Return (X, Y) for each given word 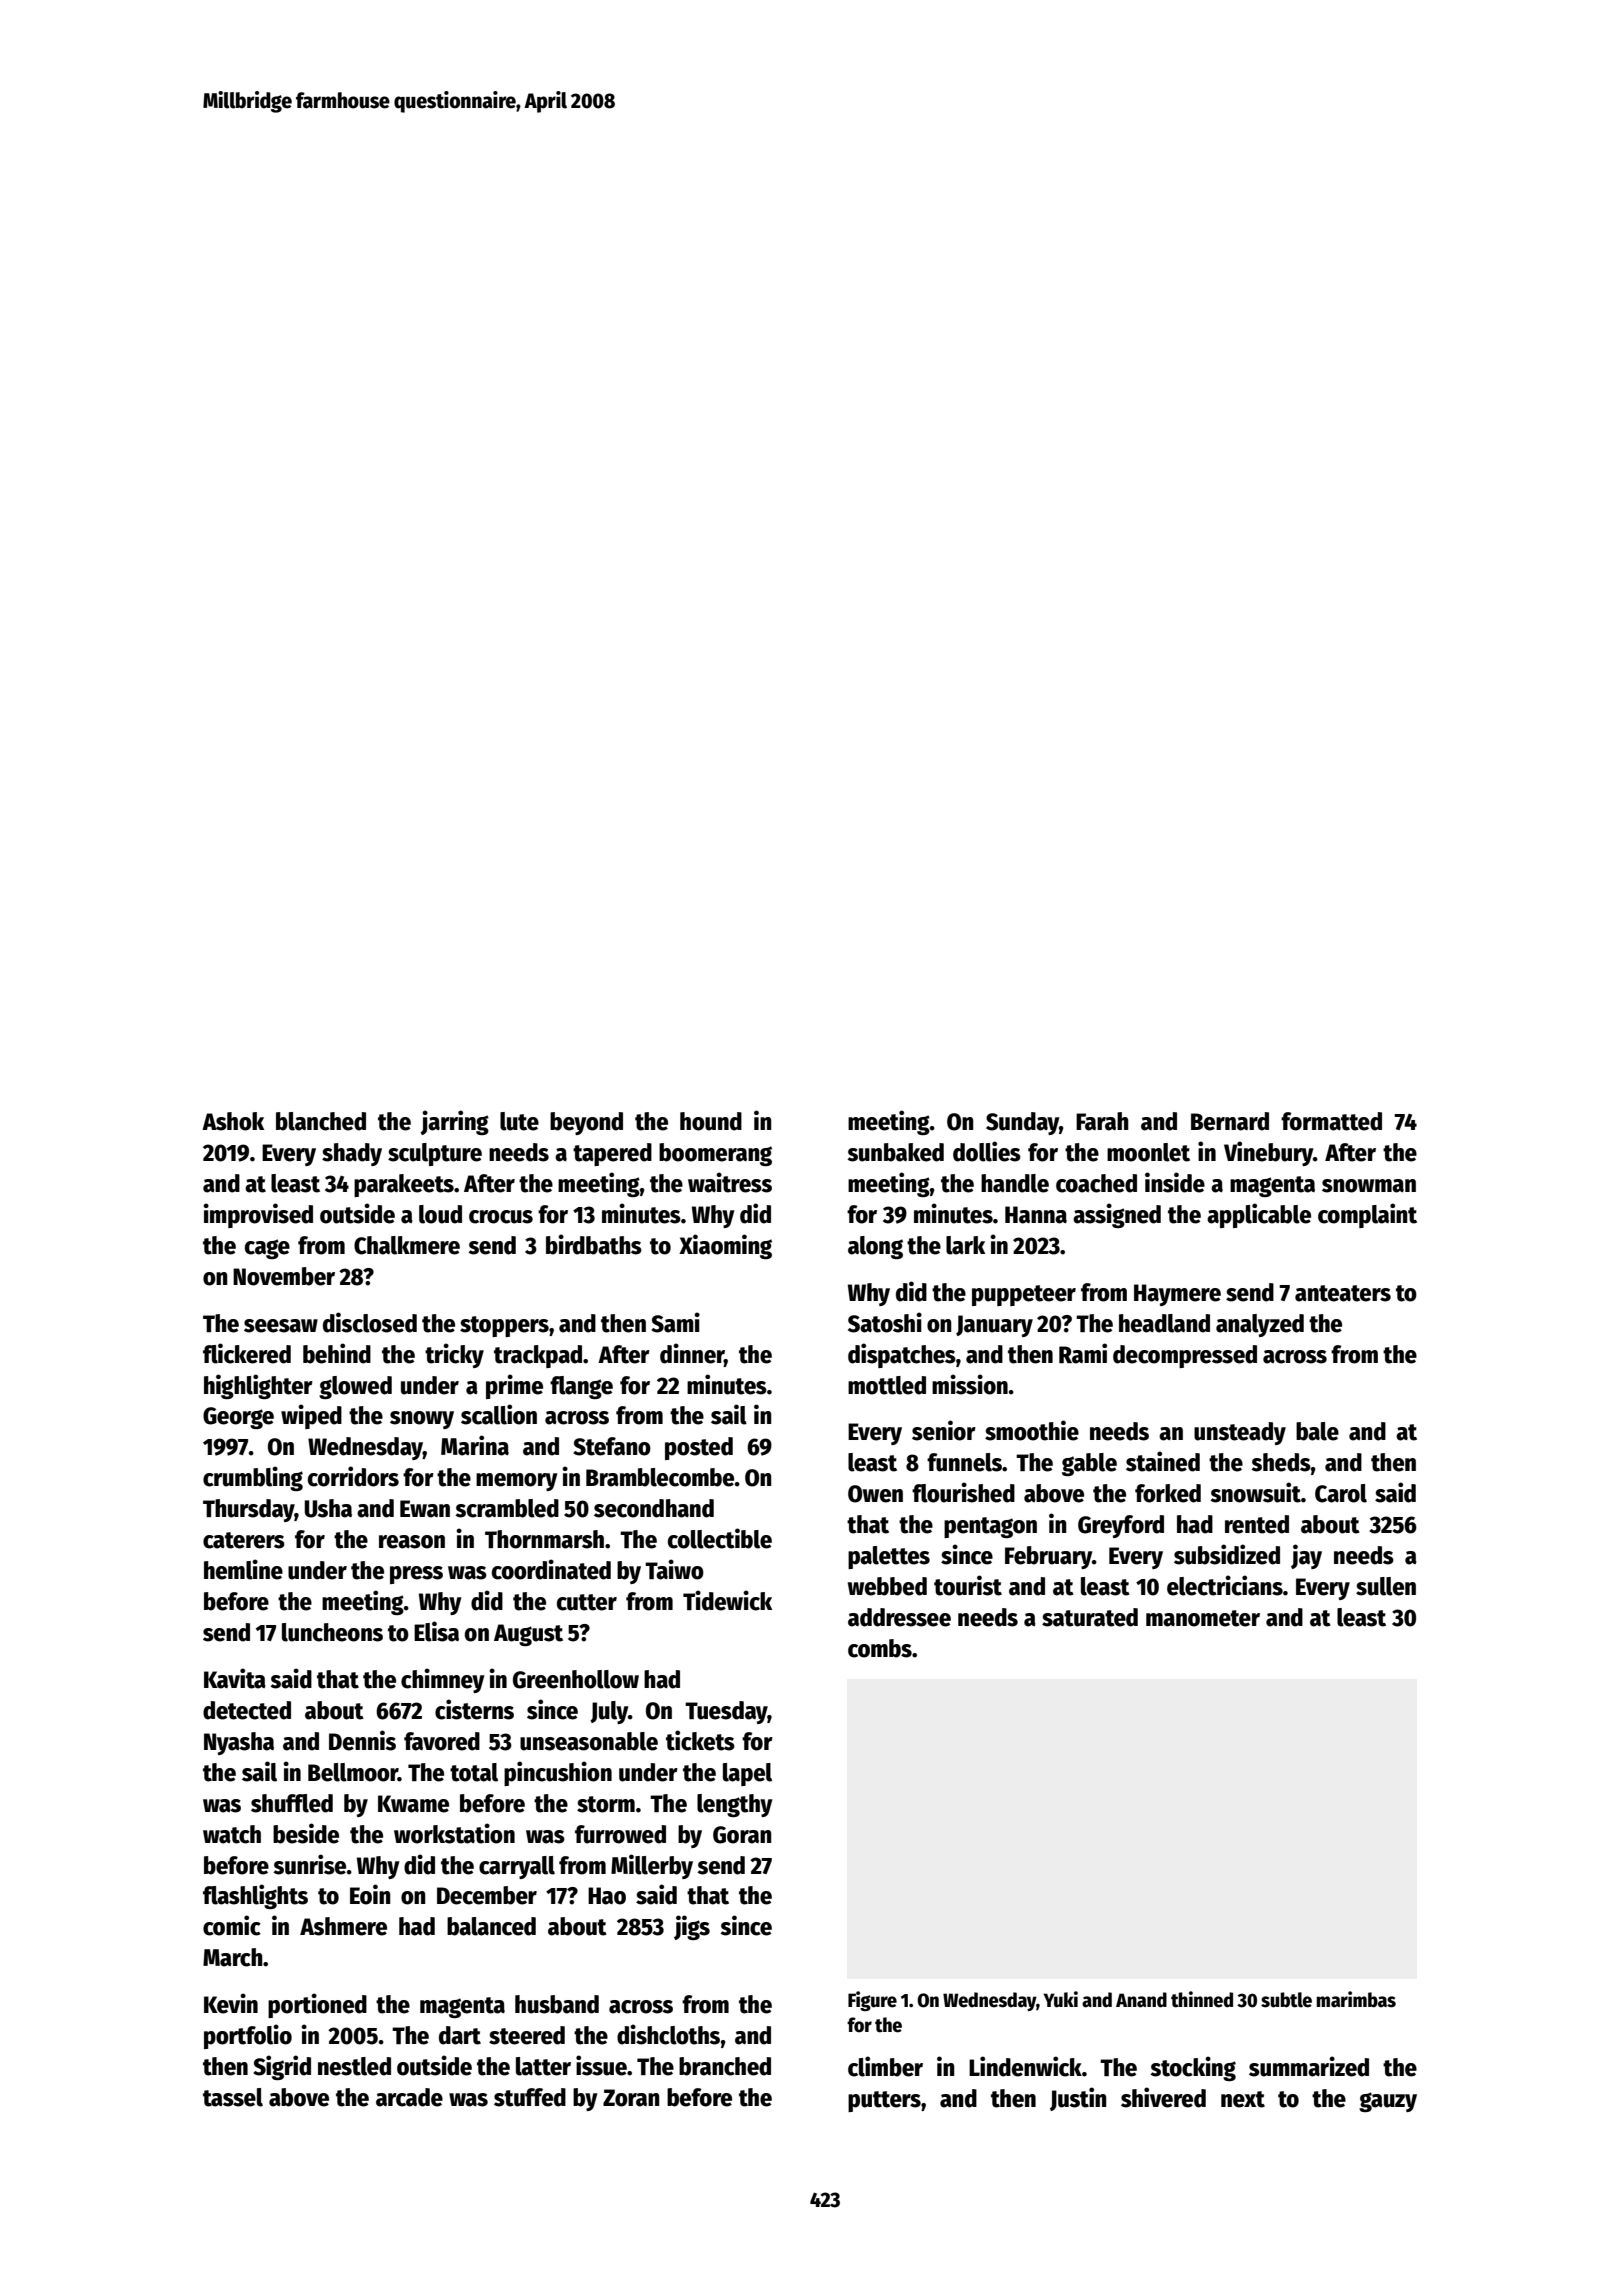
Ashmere (343, 1926)
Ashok (233, 1121)
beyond (586, 1123)
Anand (1141, 2000)
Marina (475, 1445)
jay (1306, 1556)
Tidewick (727, 1600)
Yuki (1060, 1999)
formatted (1331, 1121)
